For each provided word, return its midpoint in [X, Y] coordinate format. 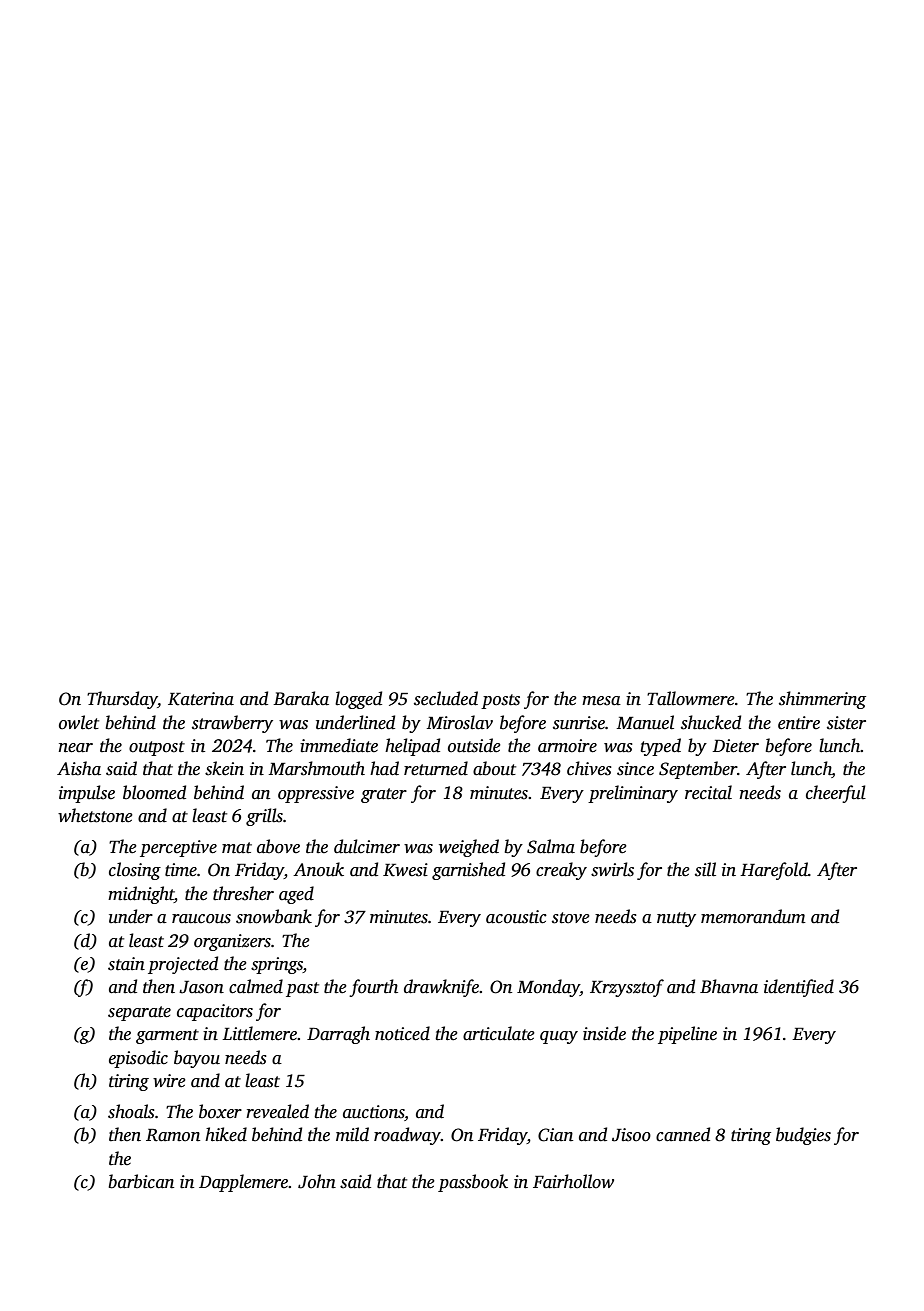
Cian [555, 1135]
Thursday [122, 700]
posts [500, 701]
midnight [141, 895]
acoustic [516, 917]
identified [799, 988]
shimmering [822, 700]
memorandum [753, 916]
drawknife [442, 988]
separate [139, 1013]
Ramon [173, 1135]
